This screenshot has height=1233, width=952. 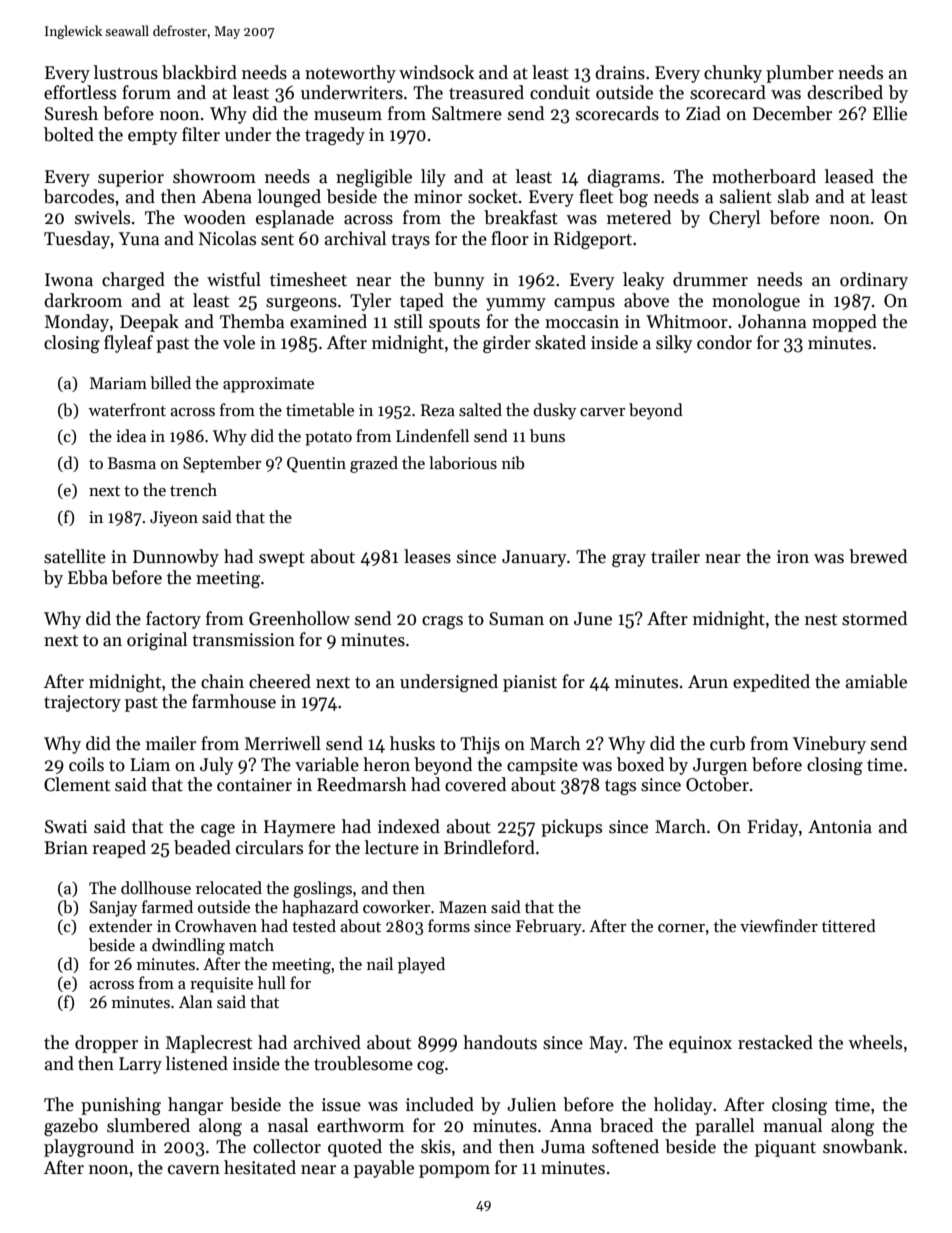 What do you see at coordinates (283, 743) in the screenshot?
I see `Merriwell` at bounding box center [283, 743].
